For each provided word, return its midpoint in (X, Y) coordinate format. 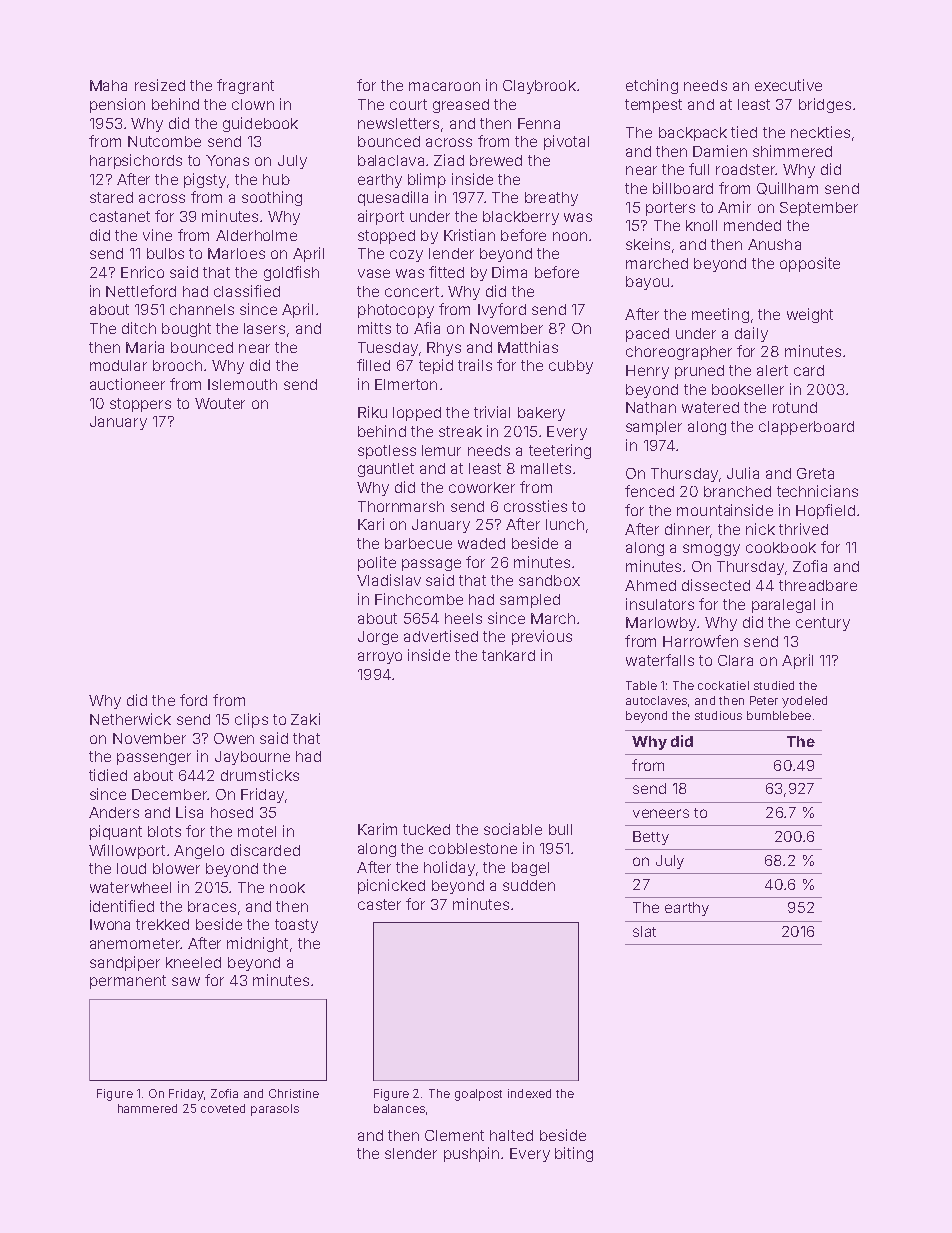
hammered (147, 1108)
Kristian (469, 235)
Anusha (774, 244)
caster (379, 904)
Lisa (189, 812)
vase (374, 273)
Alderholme (256, 235)
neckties (820, 132)
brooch (177, 365)
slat (644, 931)
